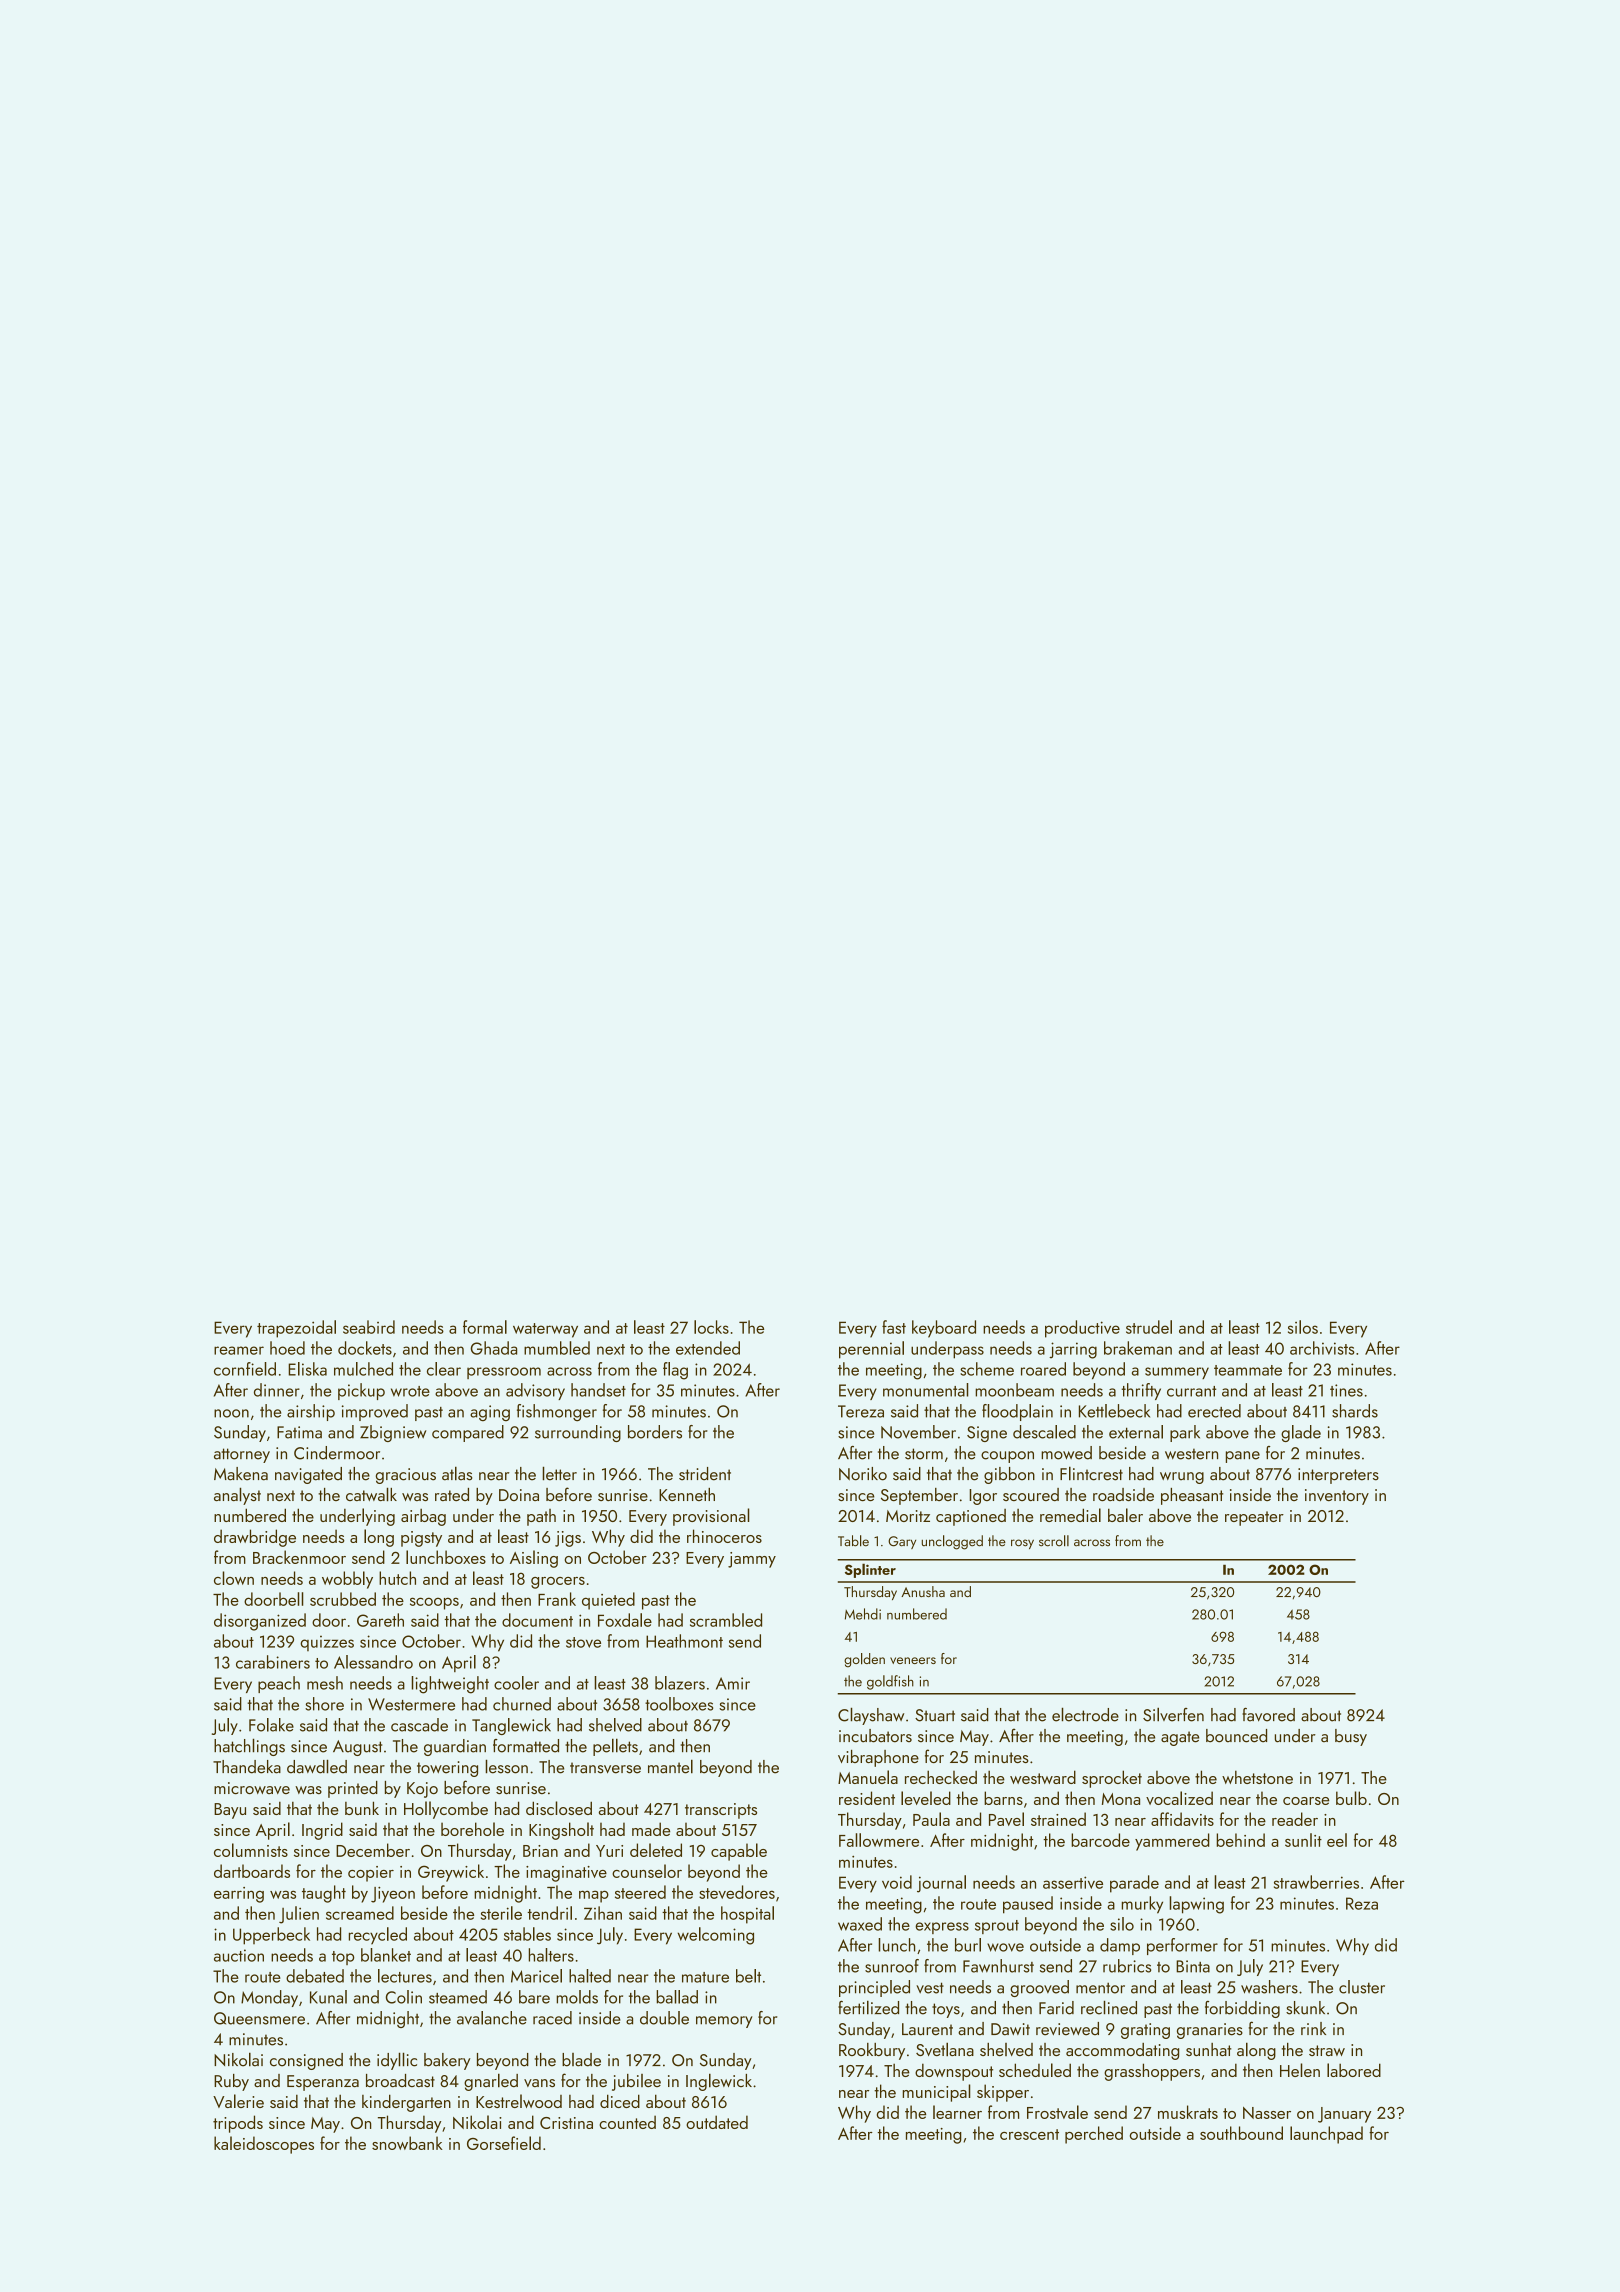  What do you see at coordinates (1337, 1497) in the page?
I see `inventory` at bounding box center [1337, 1497].
